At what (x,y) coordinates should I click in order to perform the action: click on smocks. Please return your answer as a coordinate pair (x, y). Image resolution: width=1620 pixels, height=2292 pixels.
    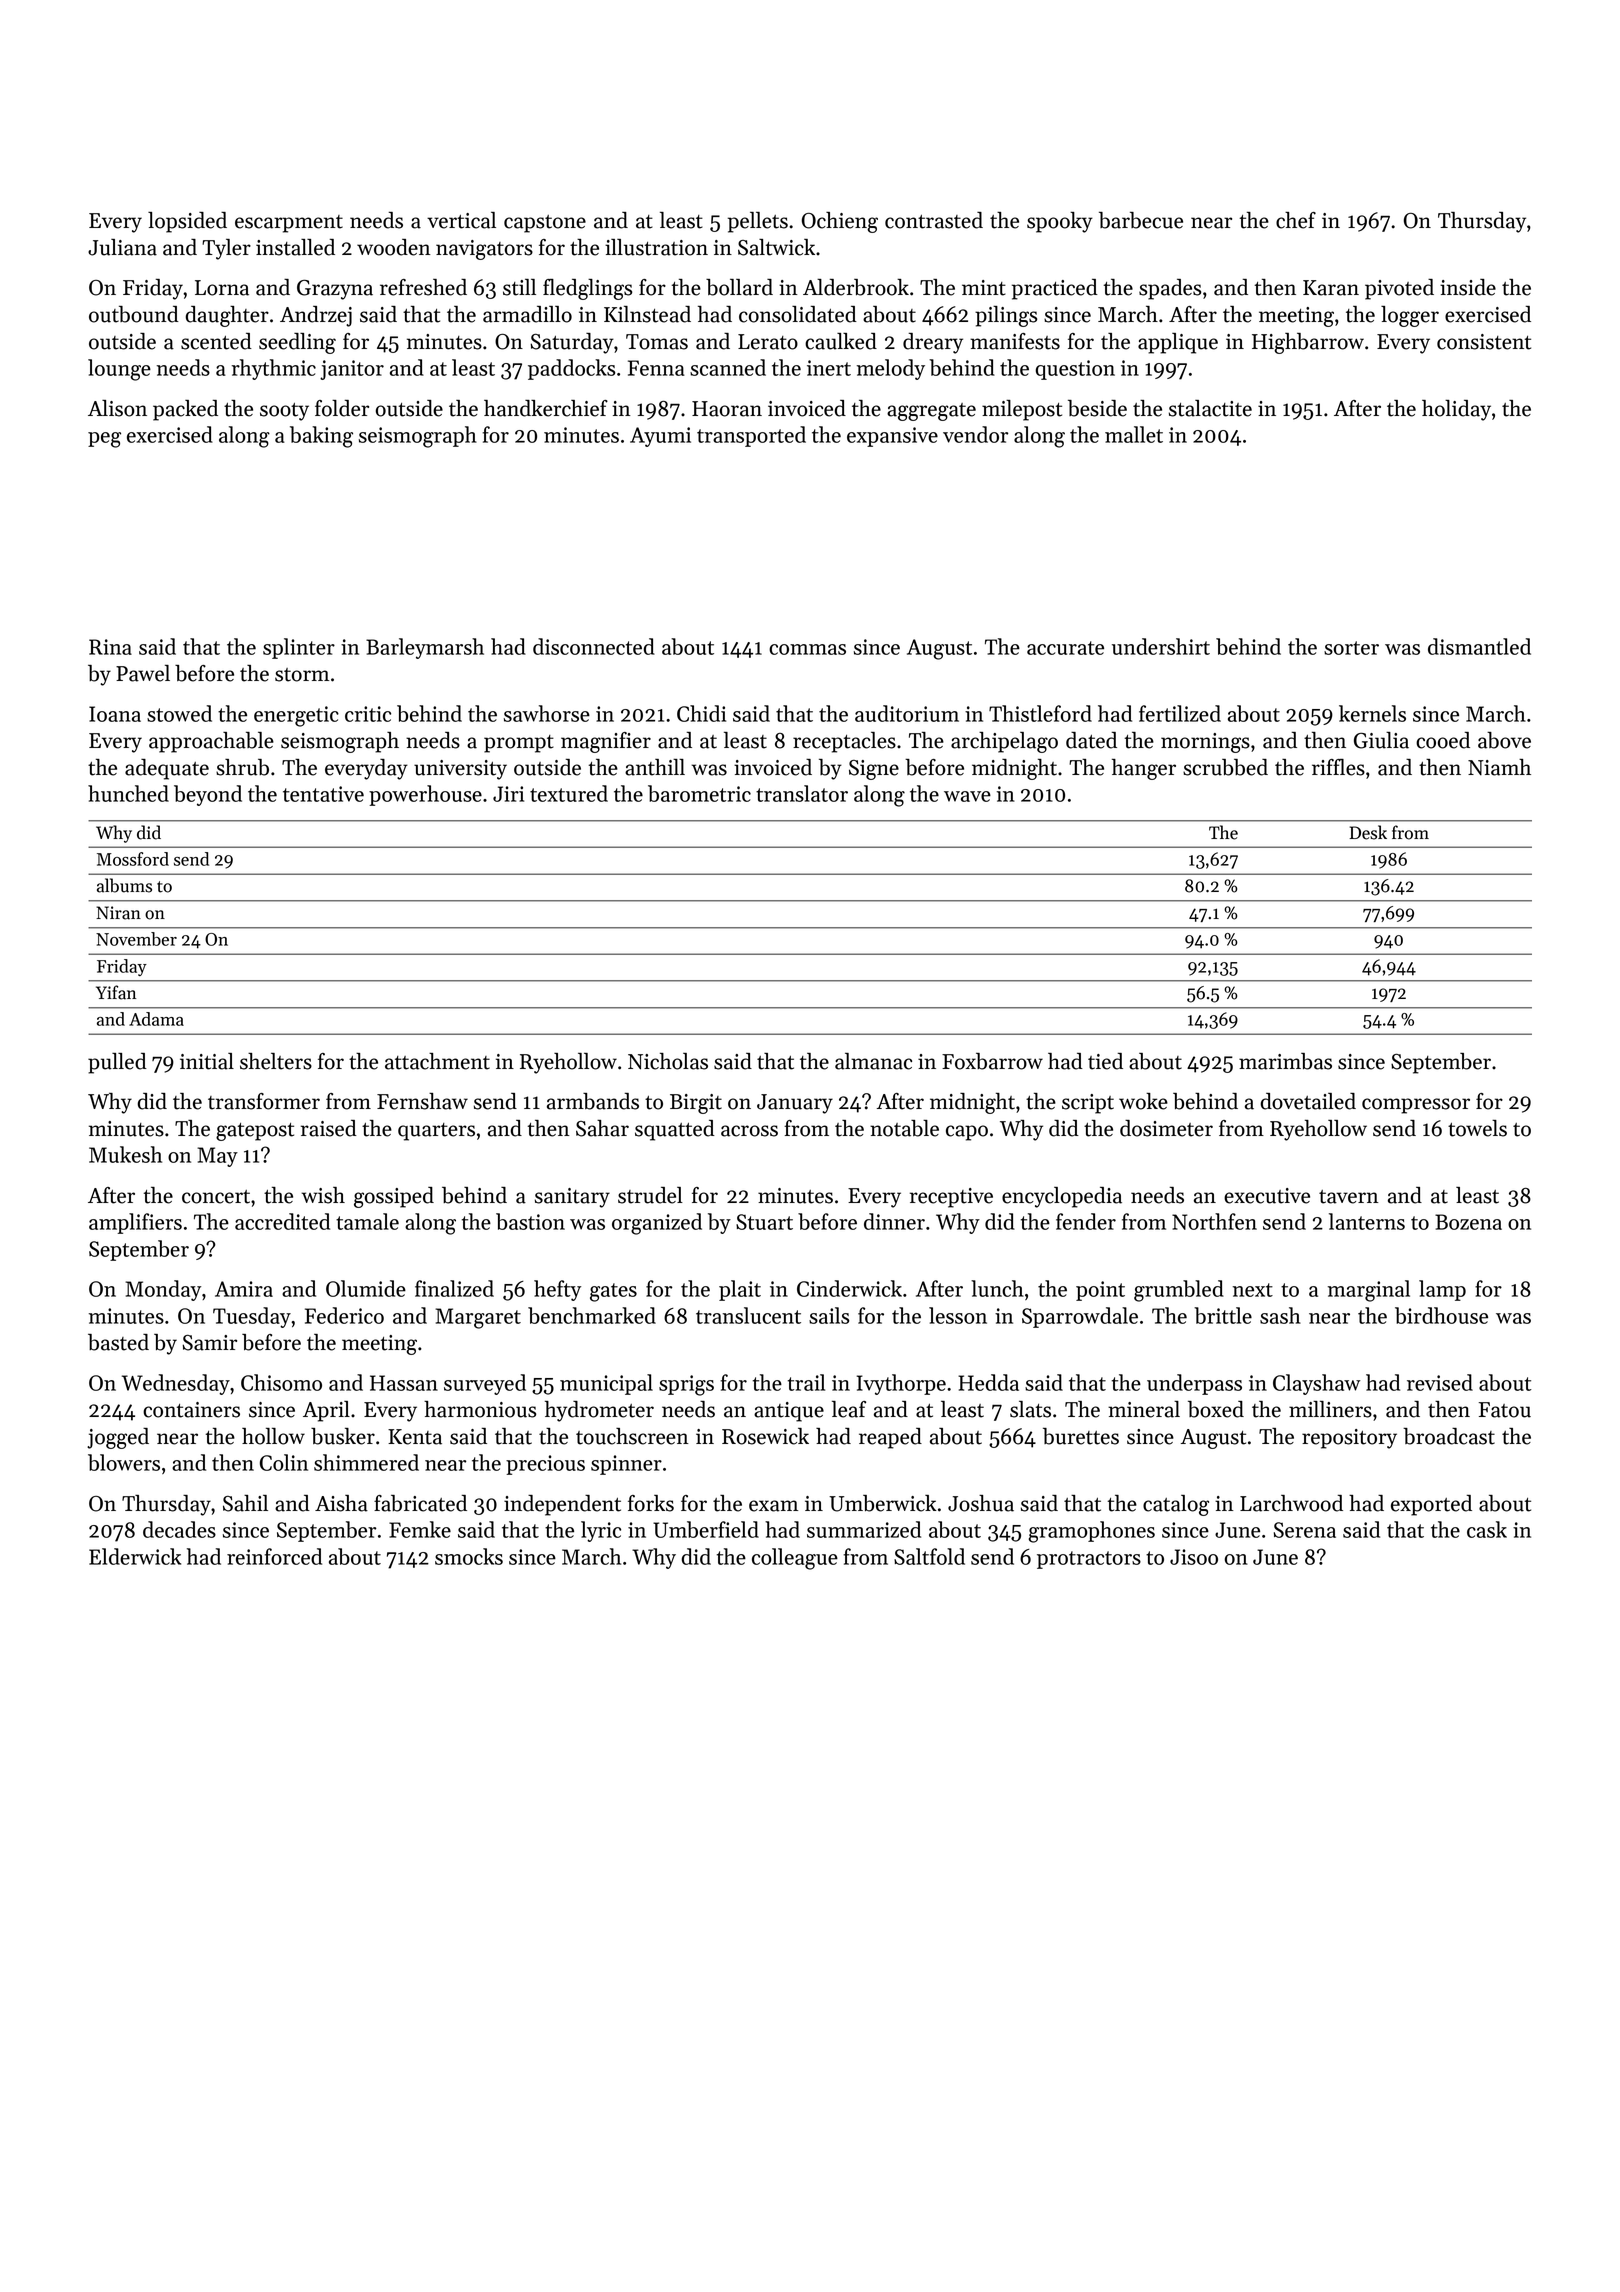
    Looking at the image, I should click on (469, 1556).
